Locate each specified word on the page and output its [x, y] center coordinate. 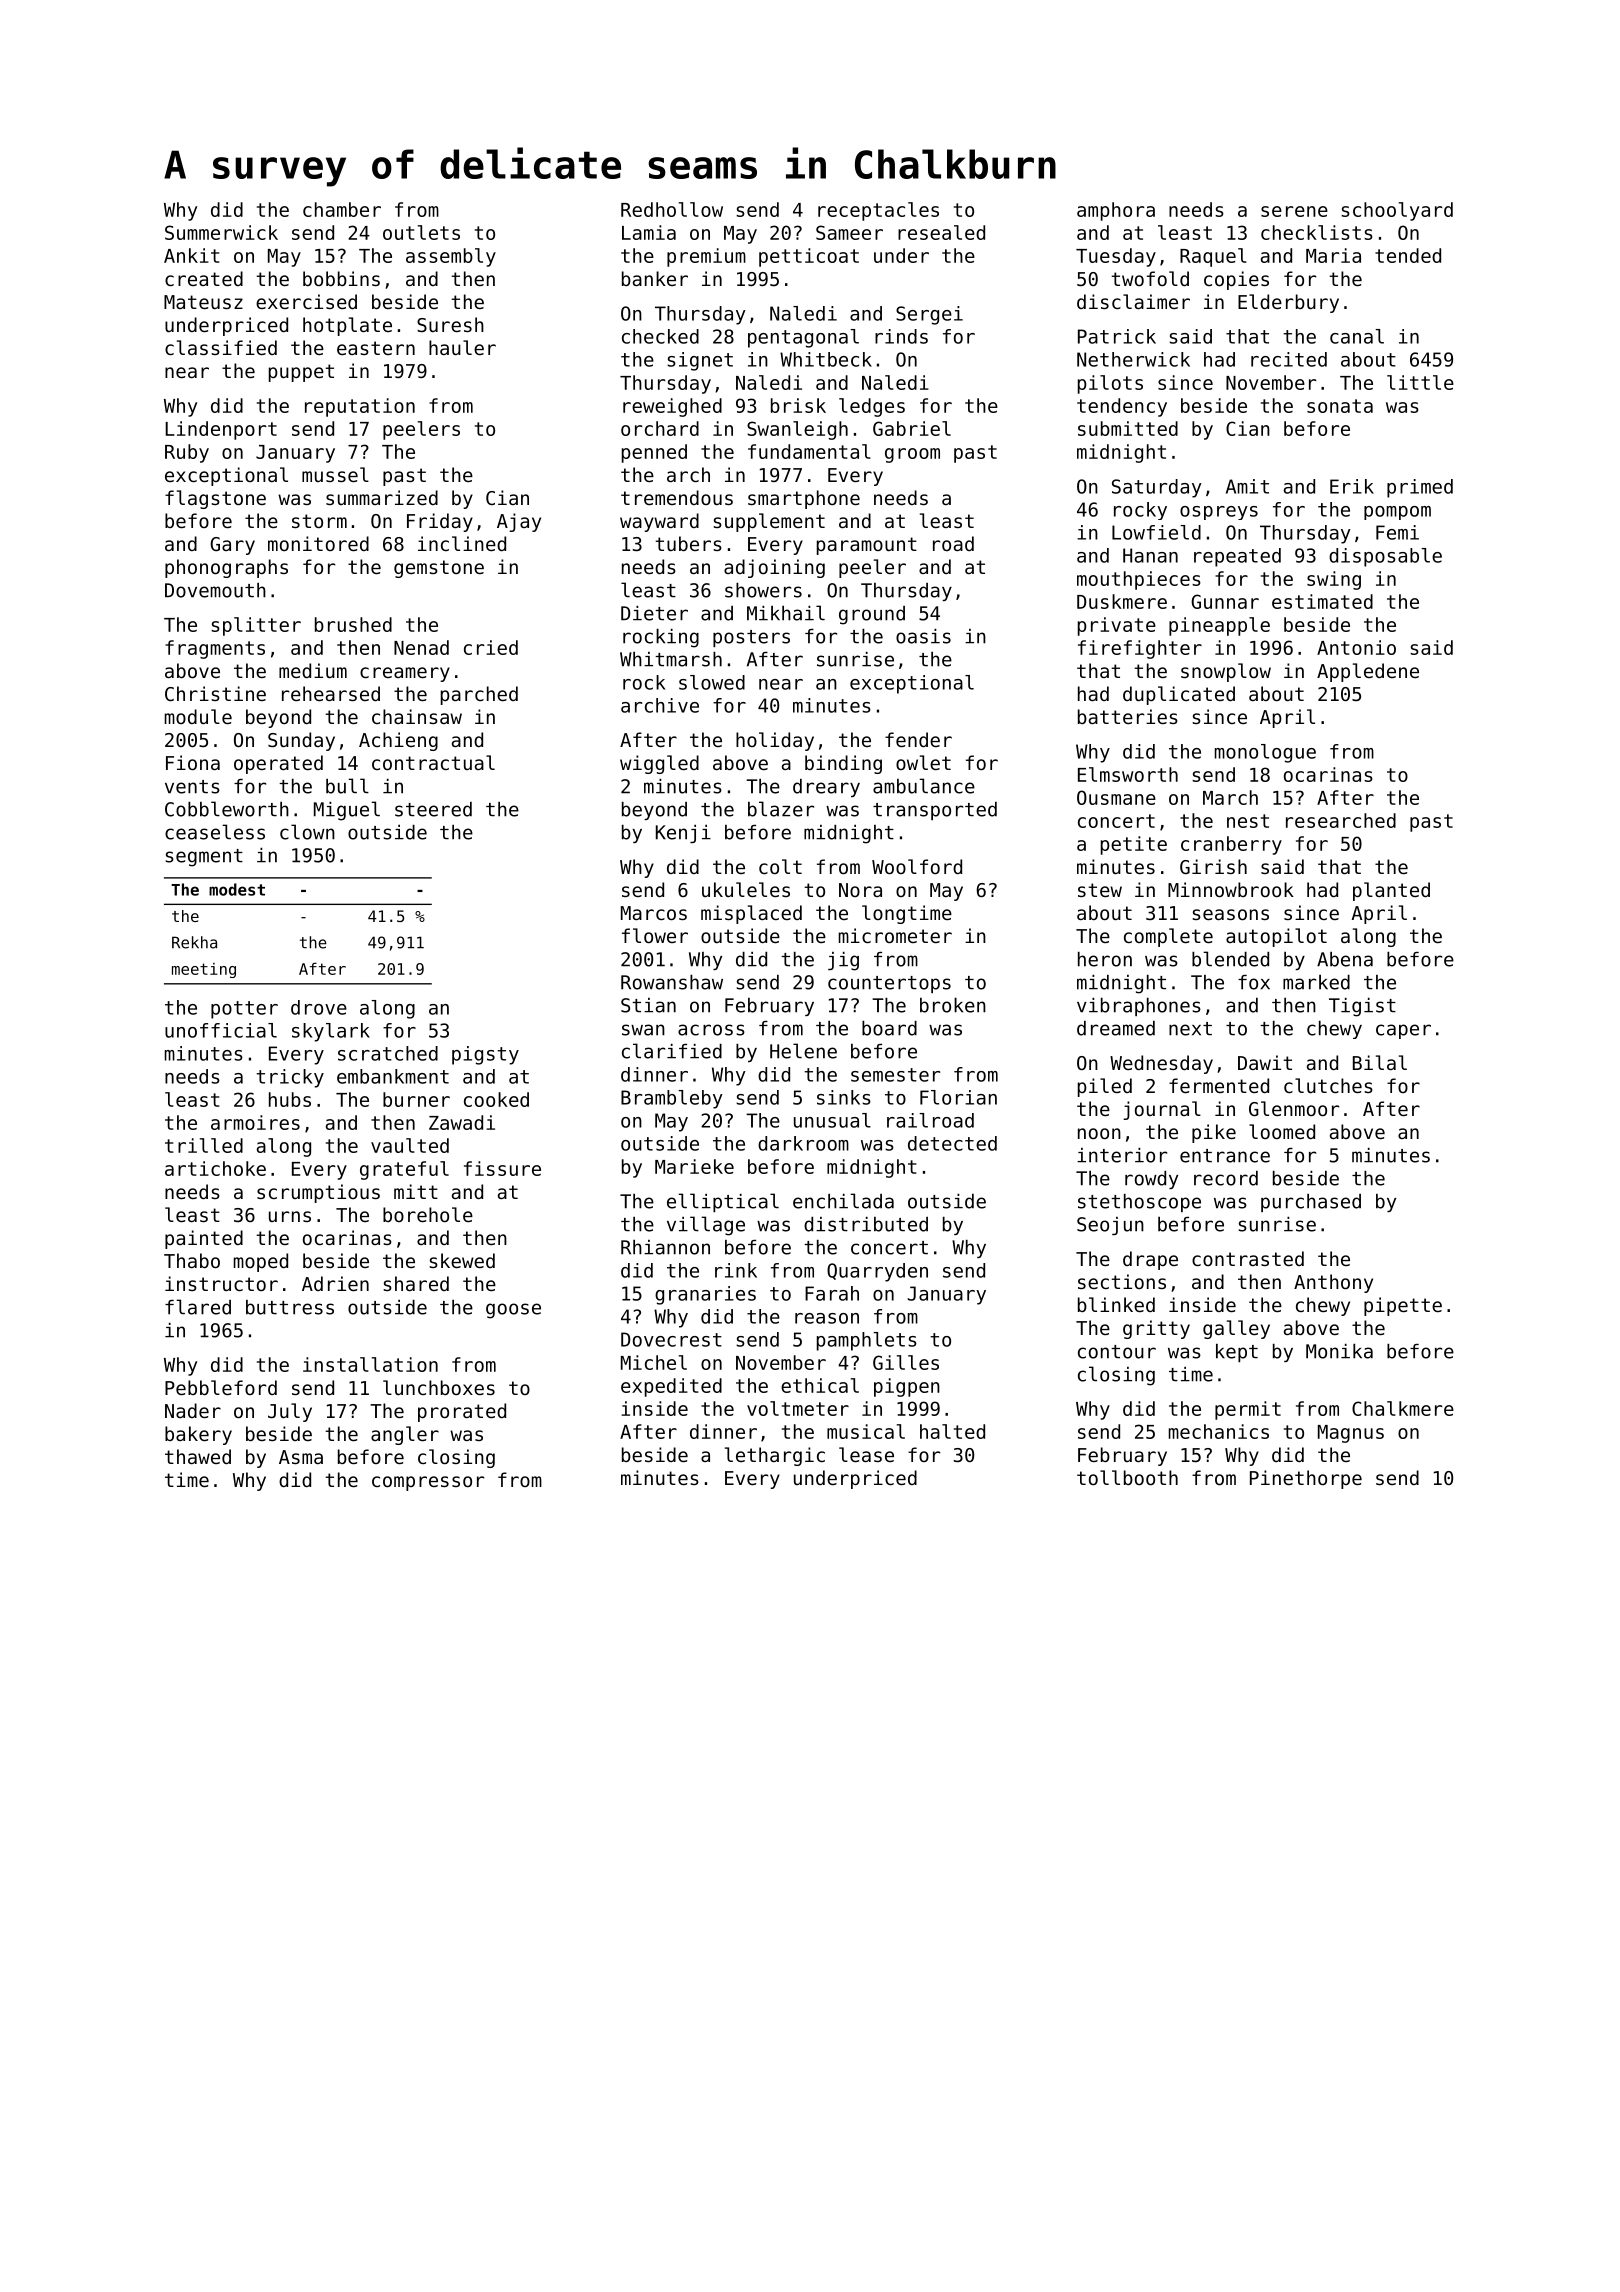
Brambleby [672, 1099]
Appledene [1368, 672]
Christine [215, 693]
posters [751, 638]
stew [1100, 890]
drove [319, 1007]
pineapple [1219, 626]
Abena [1345, 959]
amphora [1116, 211]
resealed [941, 232]
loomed [1282, 1131]
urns [290, 1216]
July [290, 1412]
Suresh [450, 324]
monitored [318, 543]
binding [843, 764]
